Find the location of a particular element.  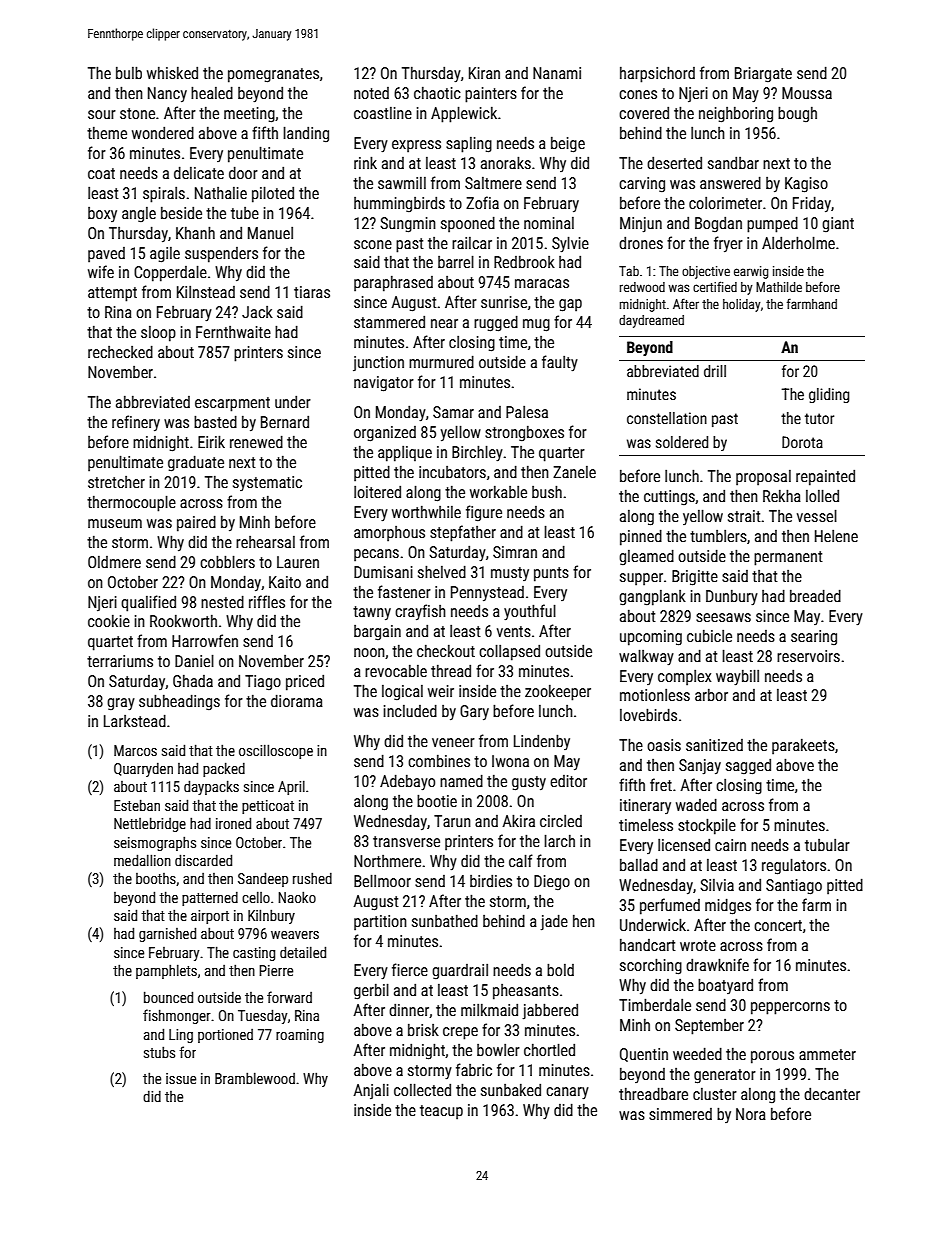

Lindenby is located at coordinates (542, 742).
